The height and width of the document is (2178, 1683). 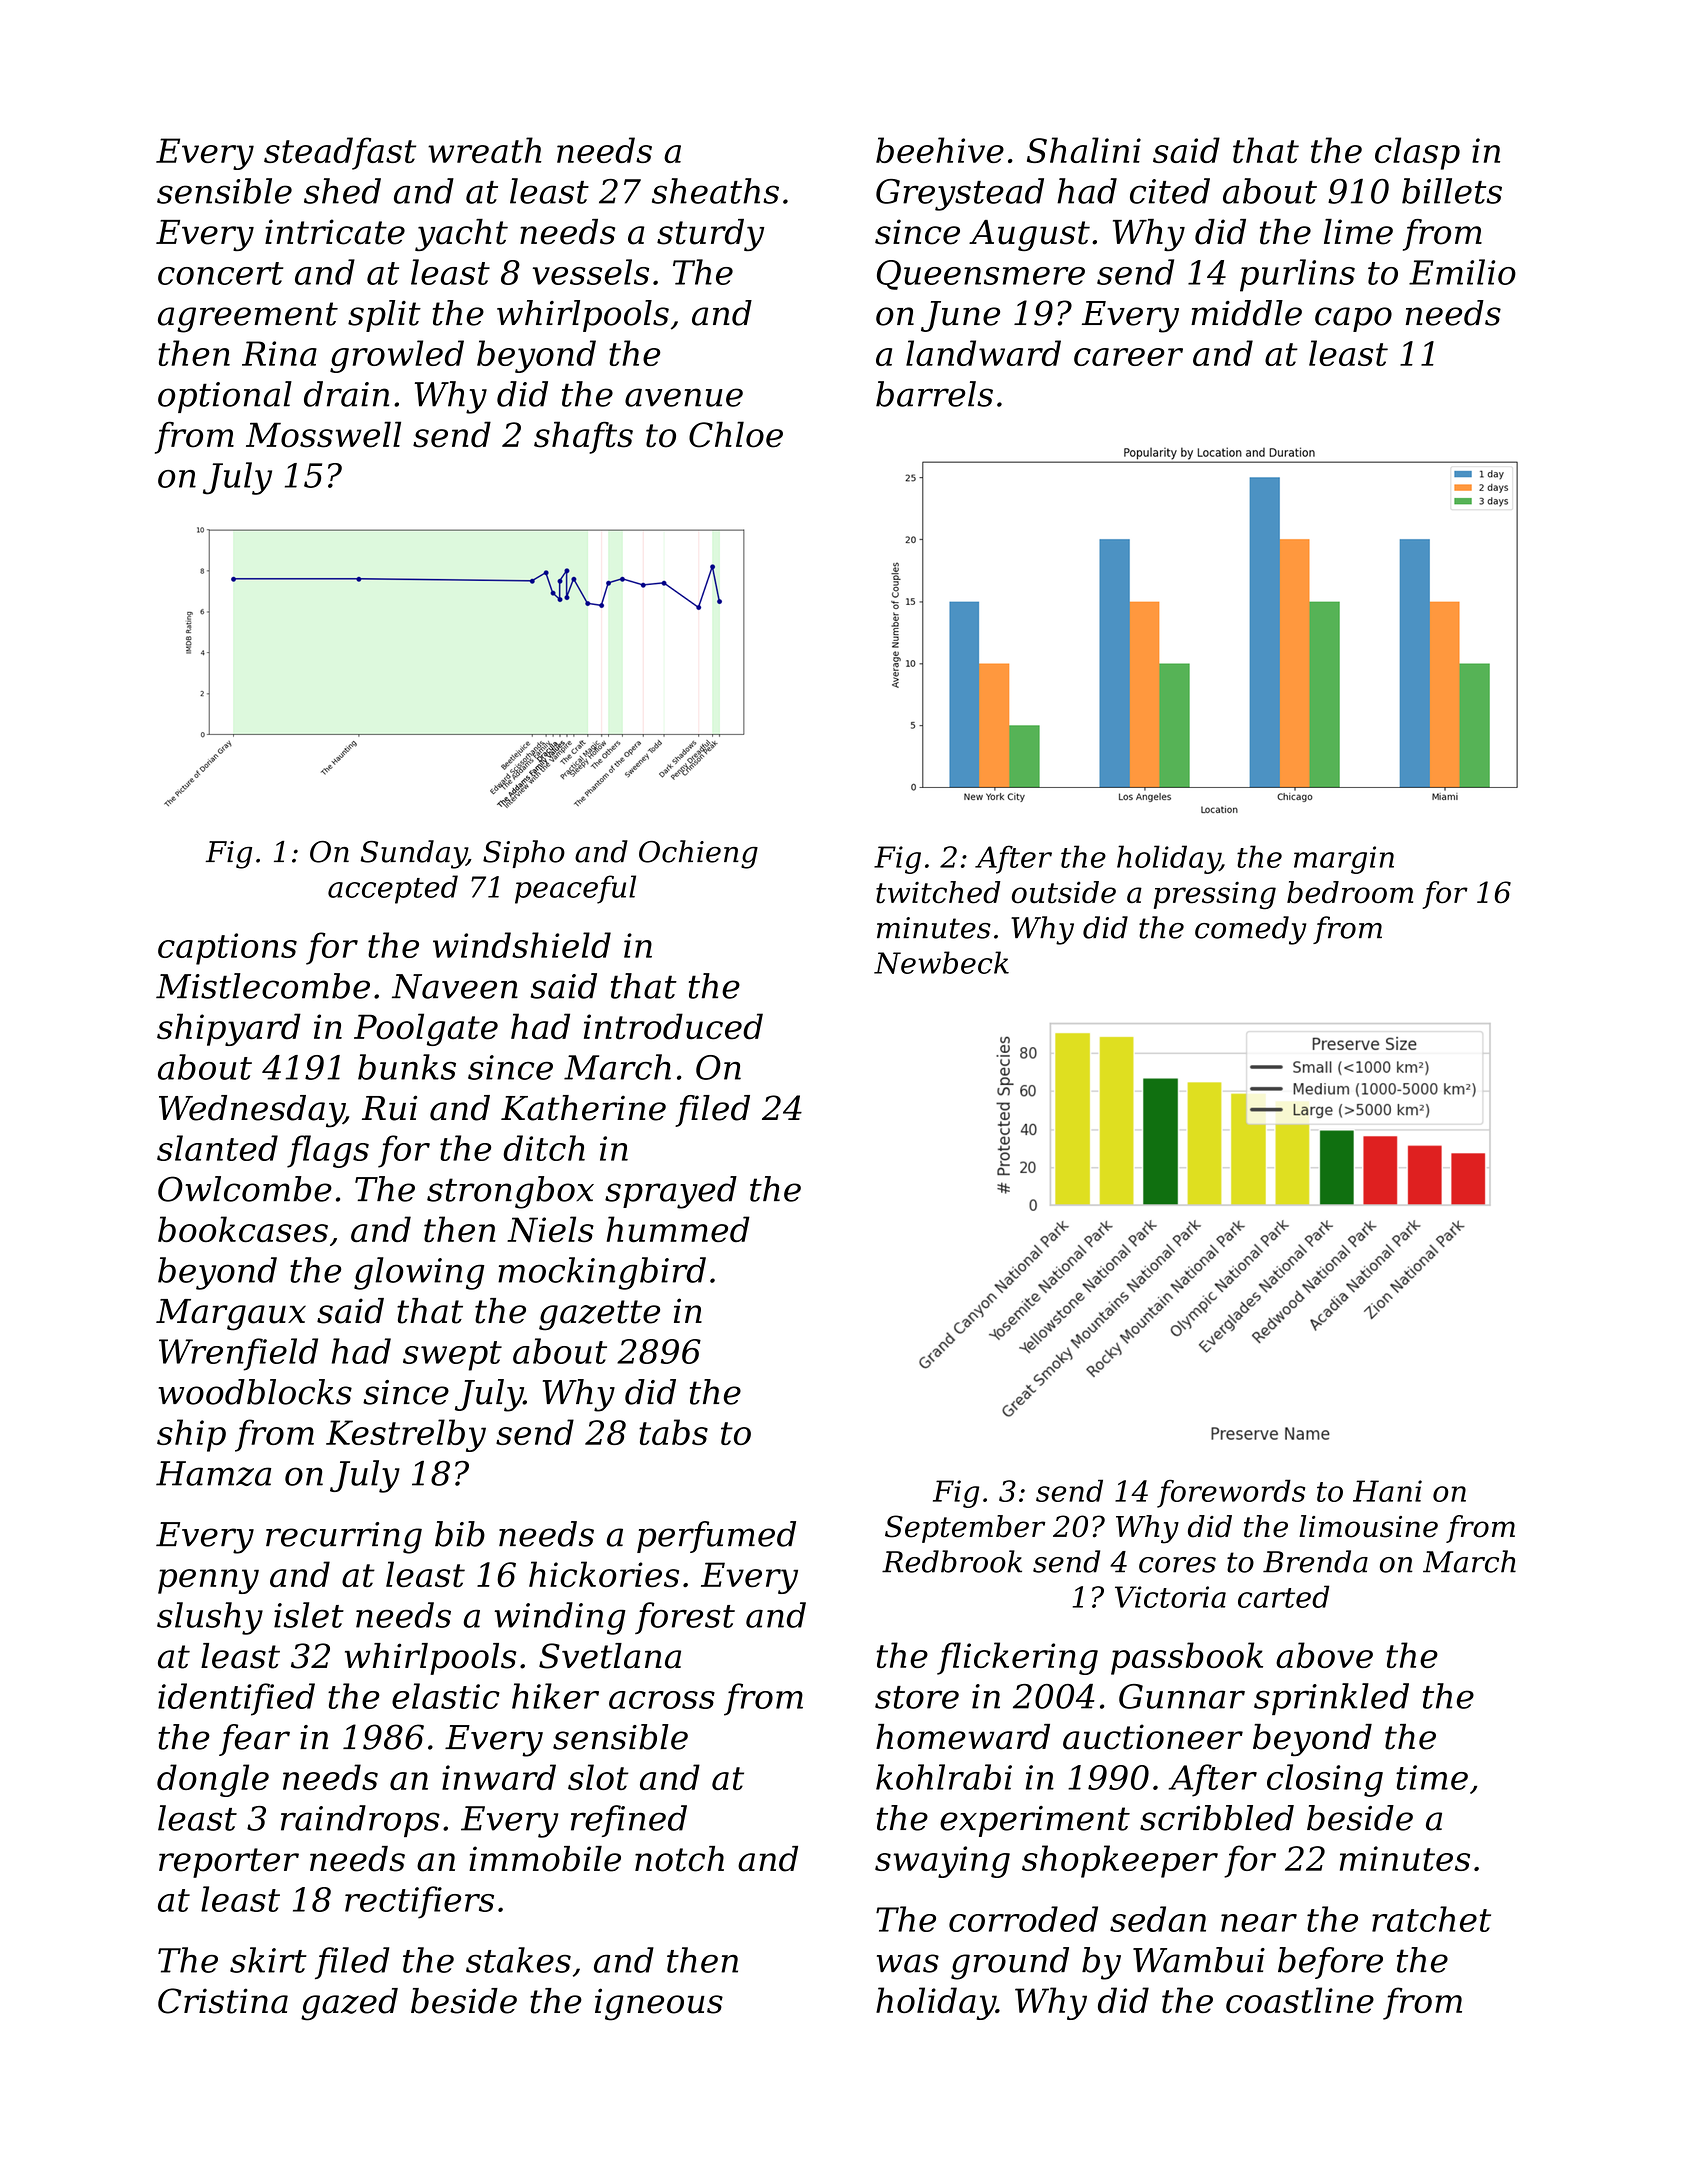 I want to click on swaying, so click(x=942, y=1862).
